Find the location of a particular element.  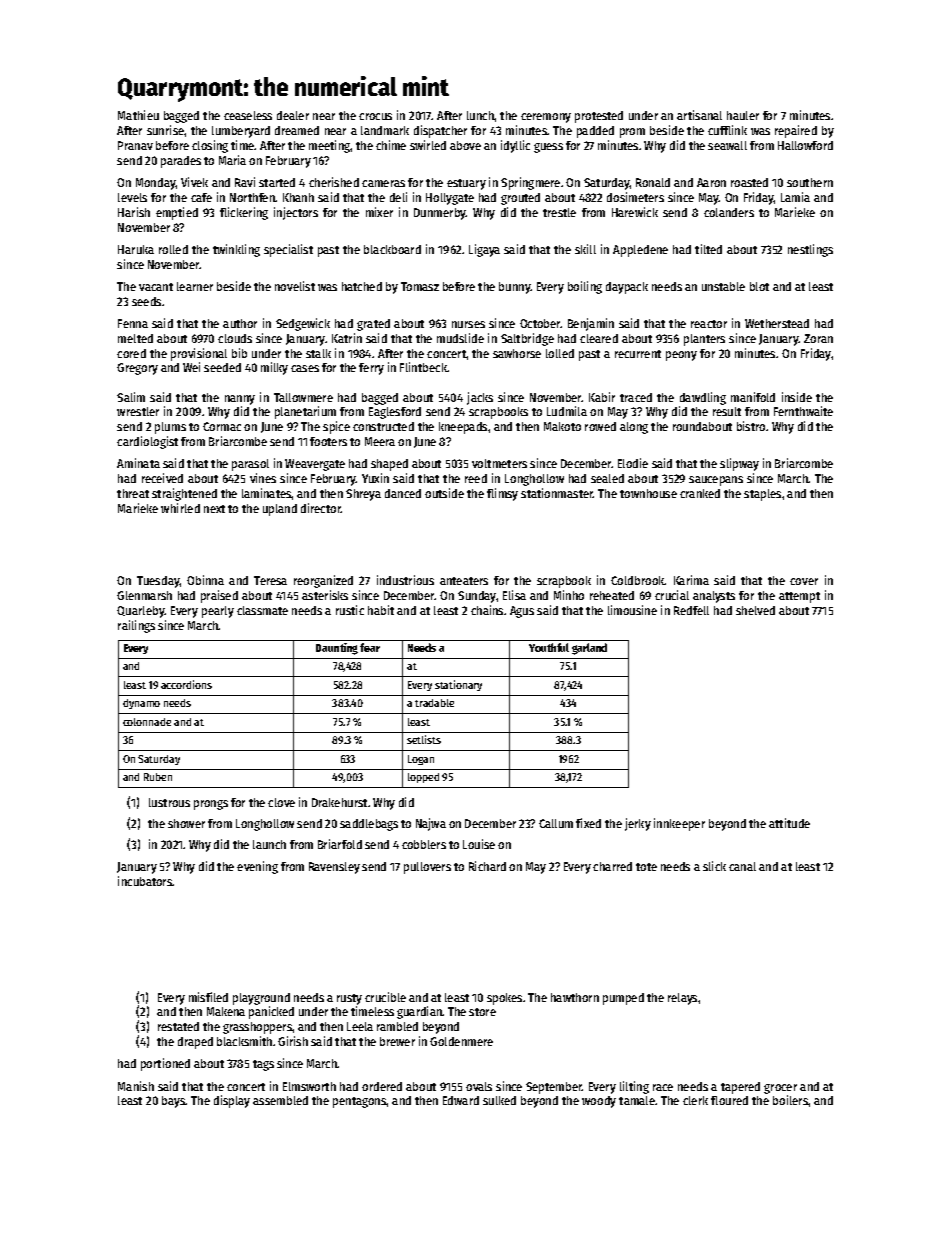

crocus is located at coordinates (375, 116).
